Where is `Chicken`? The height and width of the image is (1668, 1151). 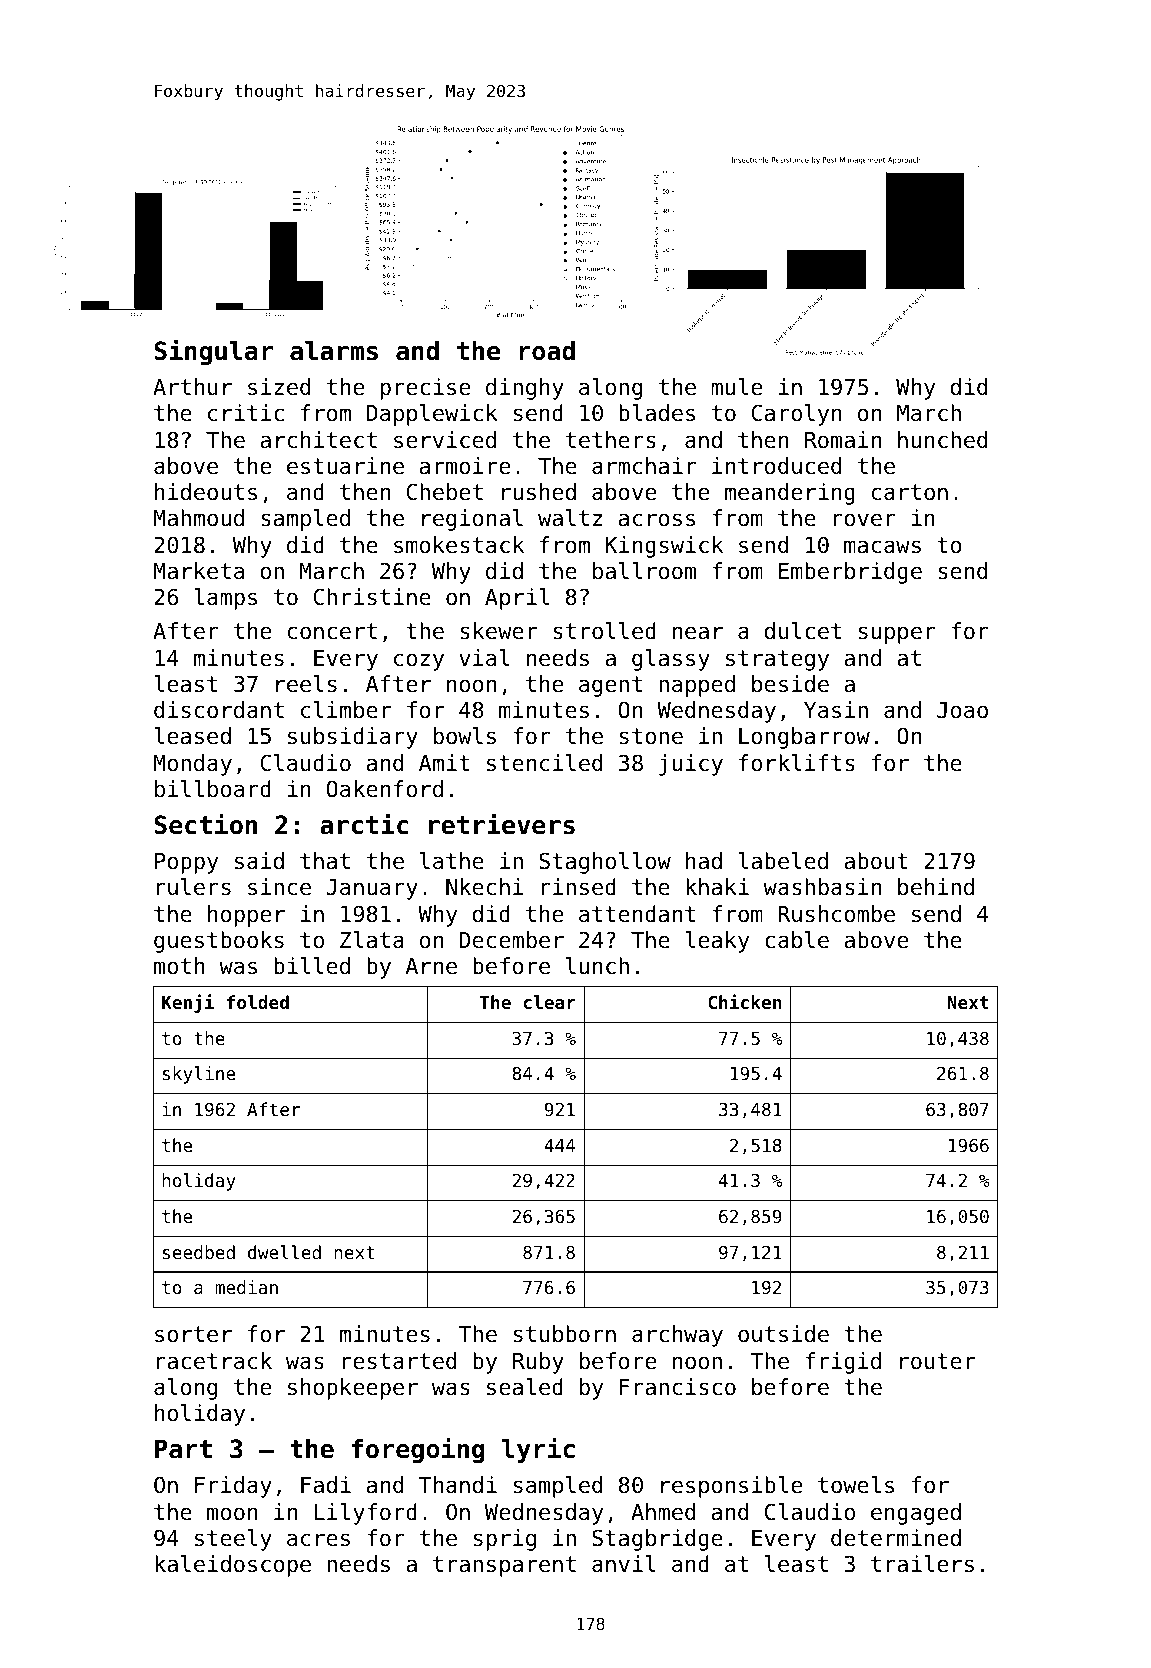
Chicken is located at coordinates (744, 1001).
